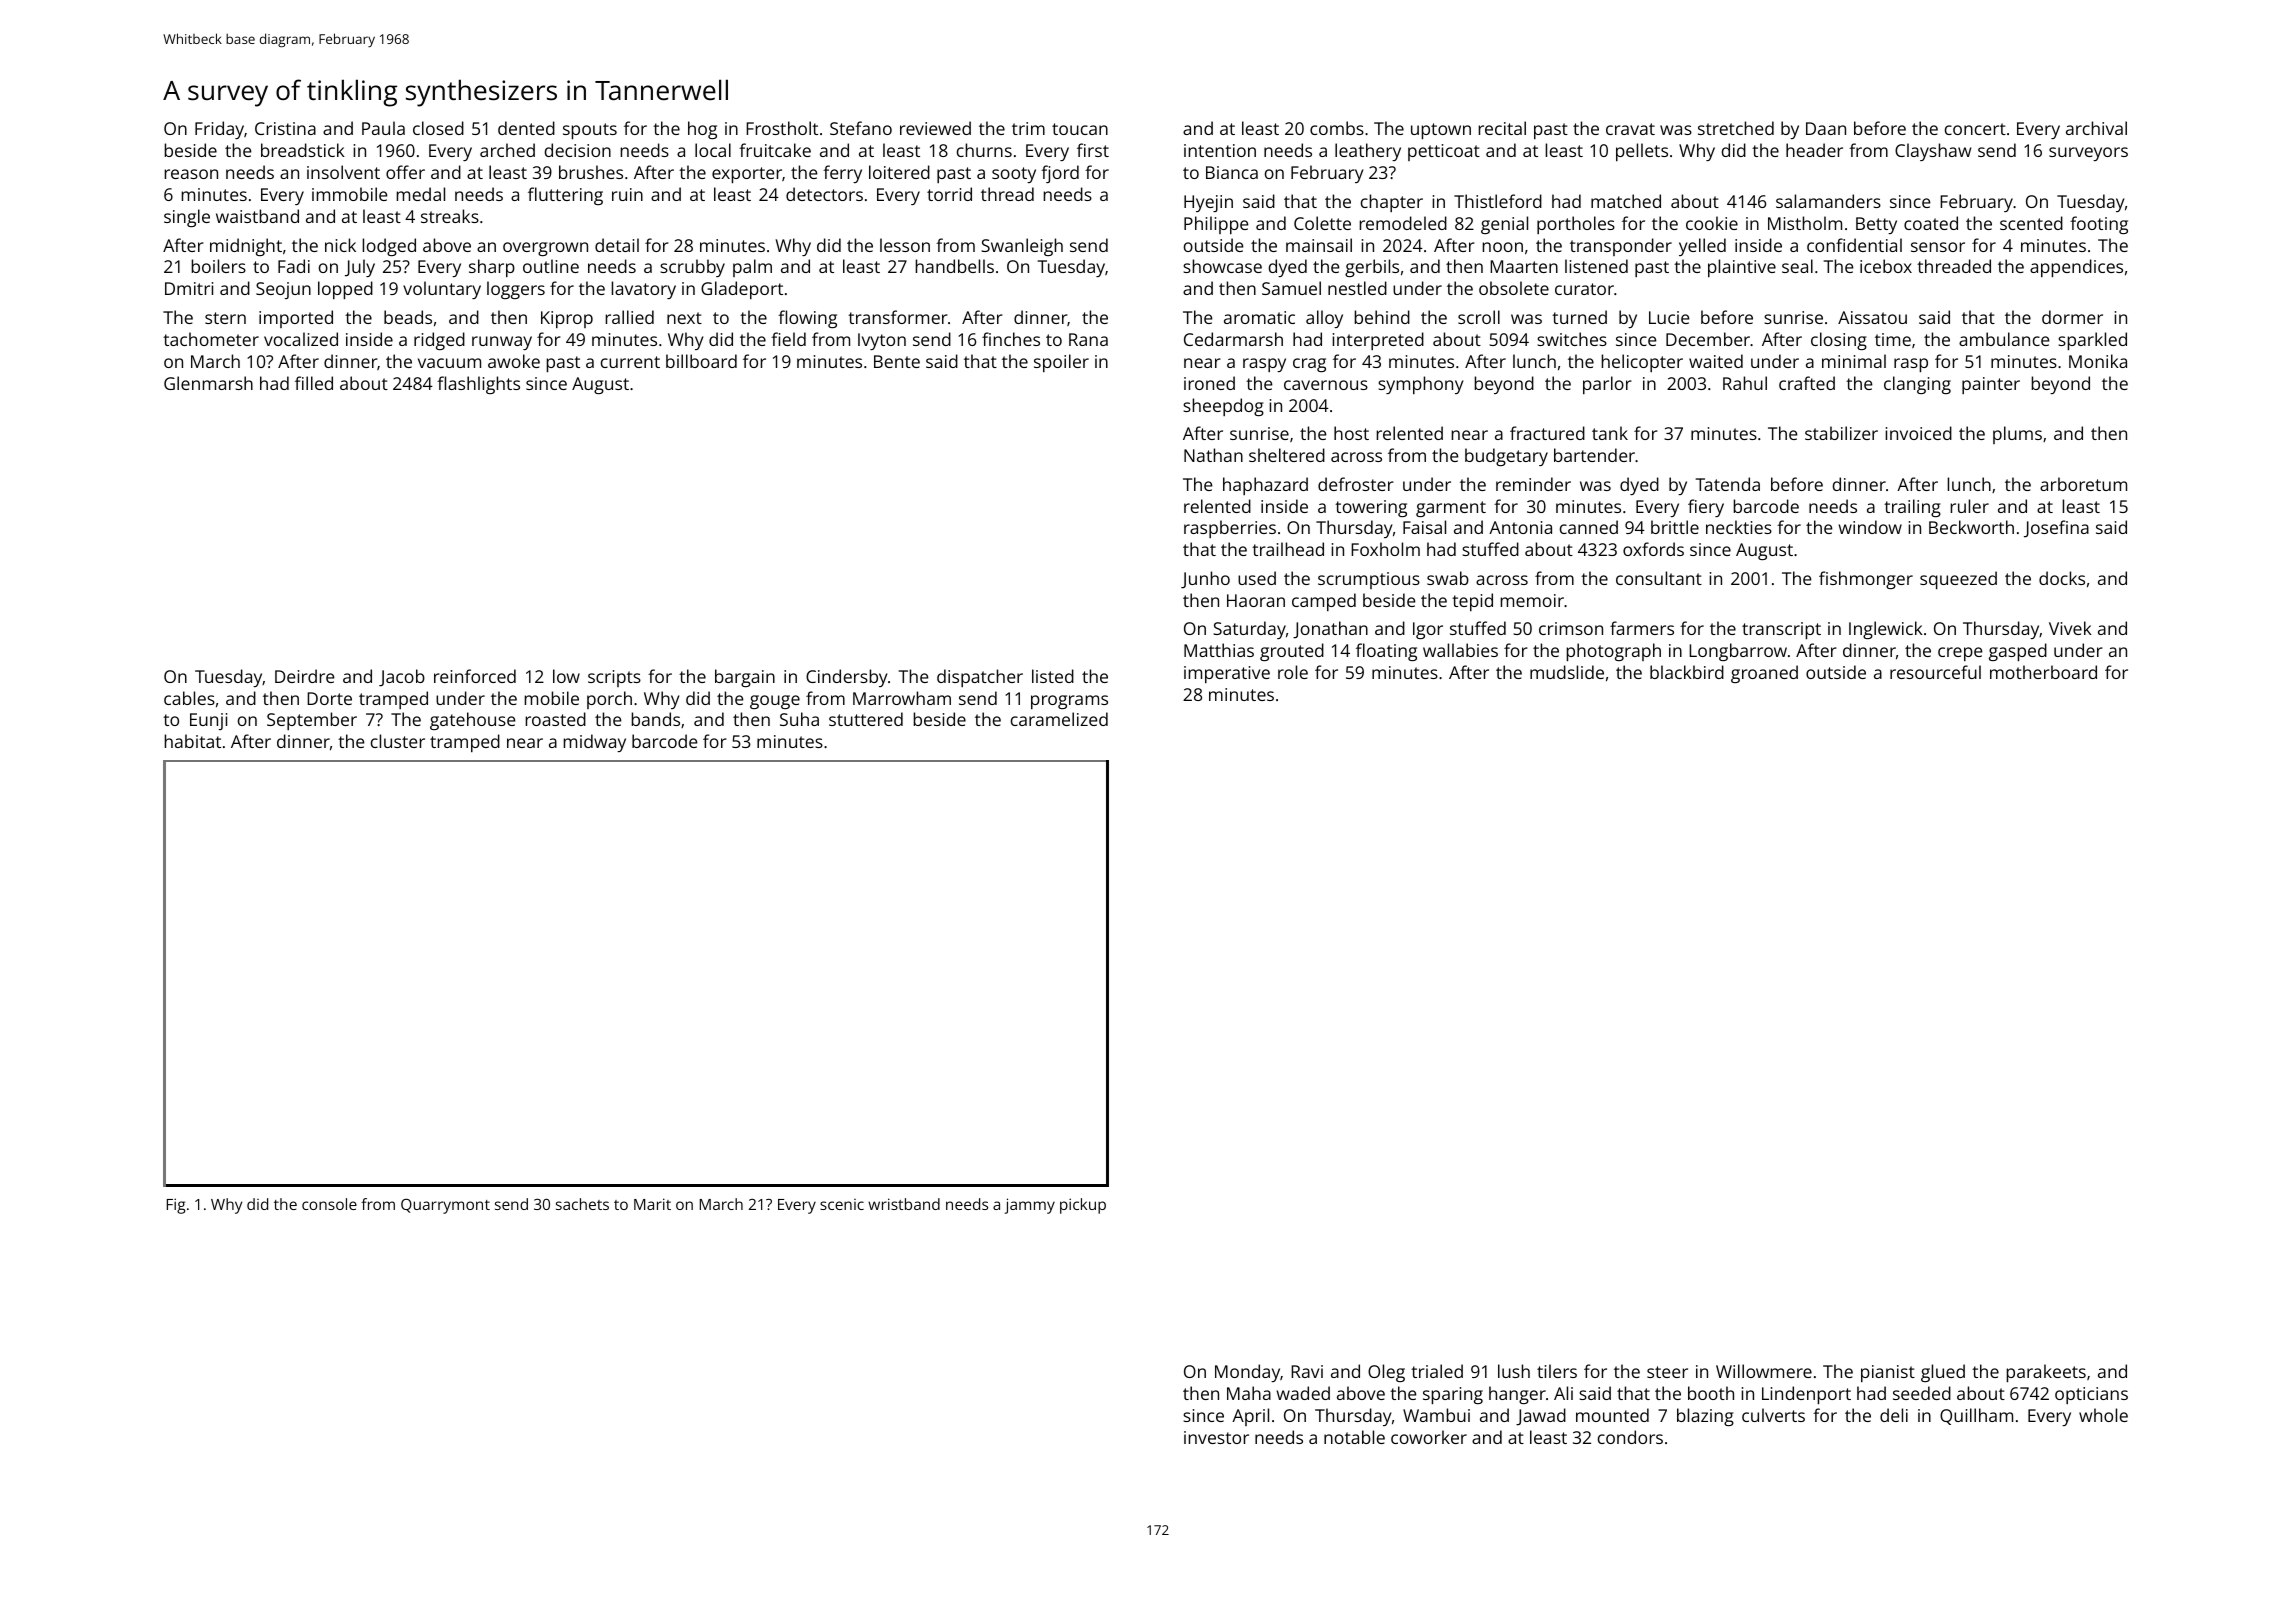  Describe the element at coordinates (526, 128) in the document. I see `dented` at that location.
